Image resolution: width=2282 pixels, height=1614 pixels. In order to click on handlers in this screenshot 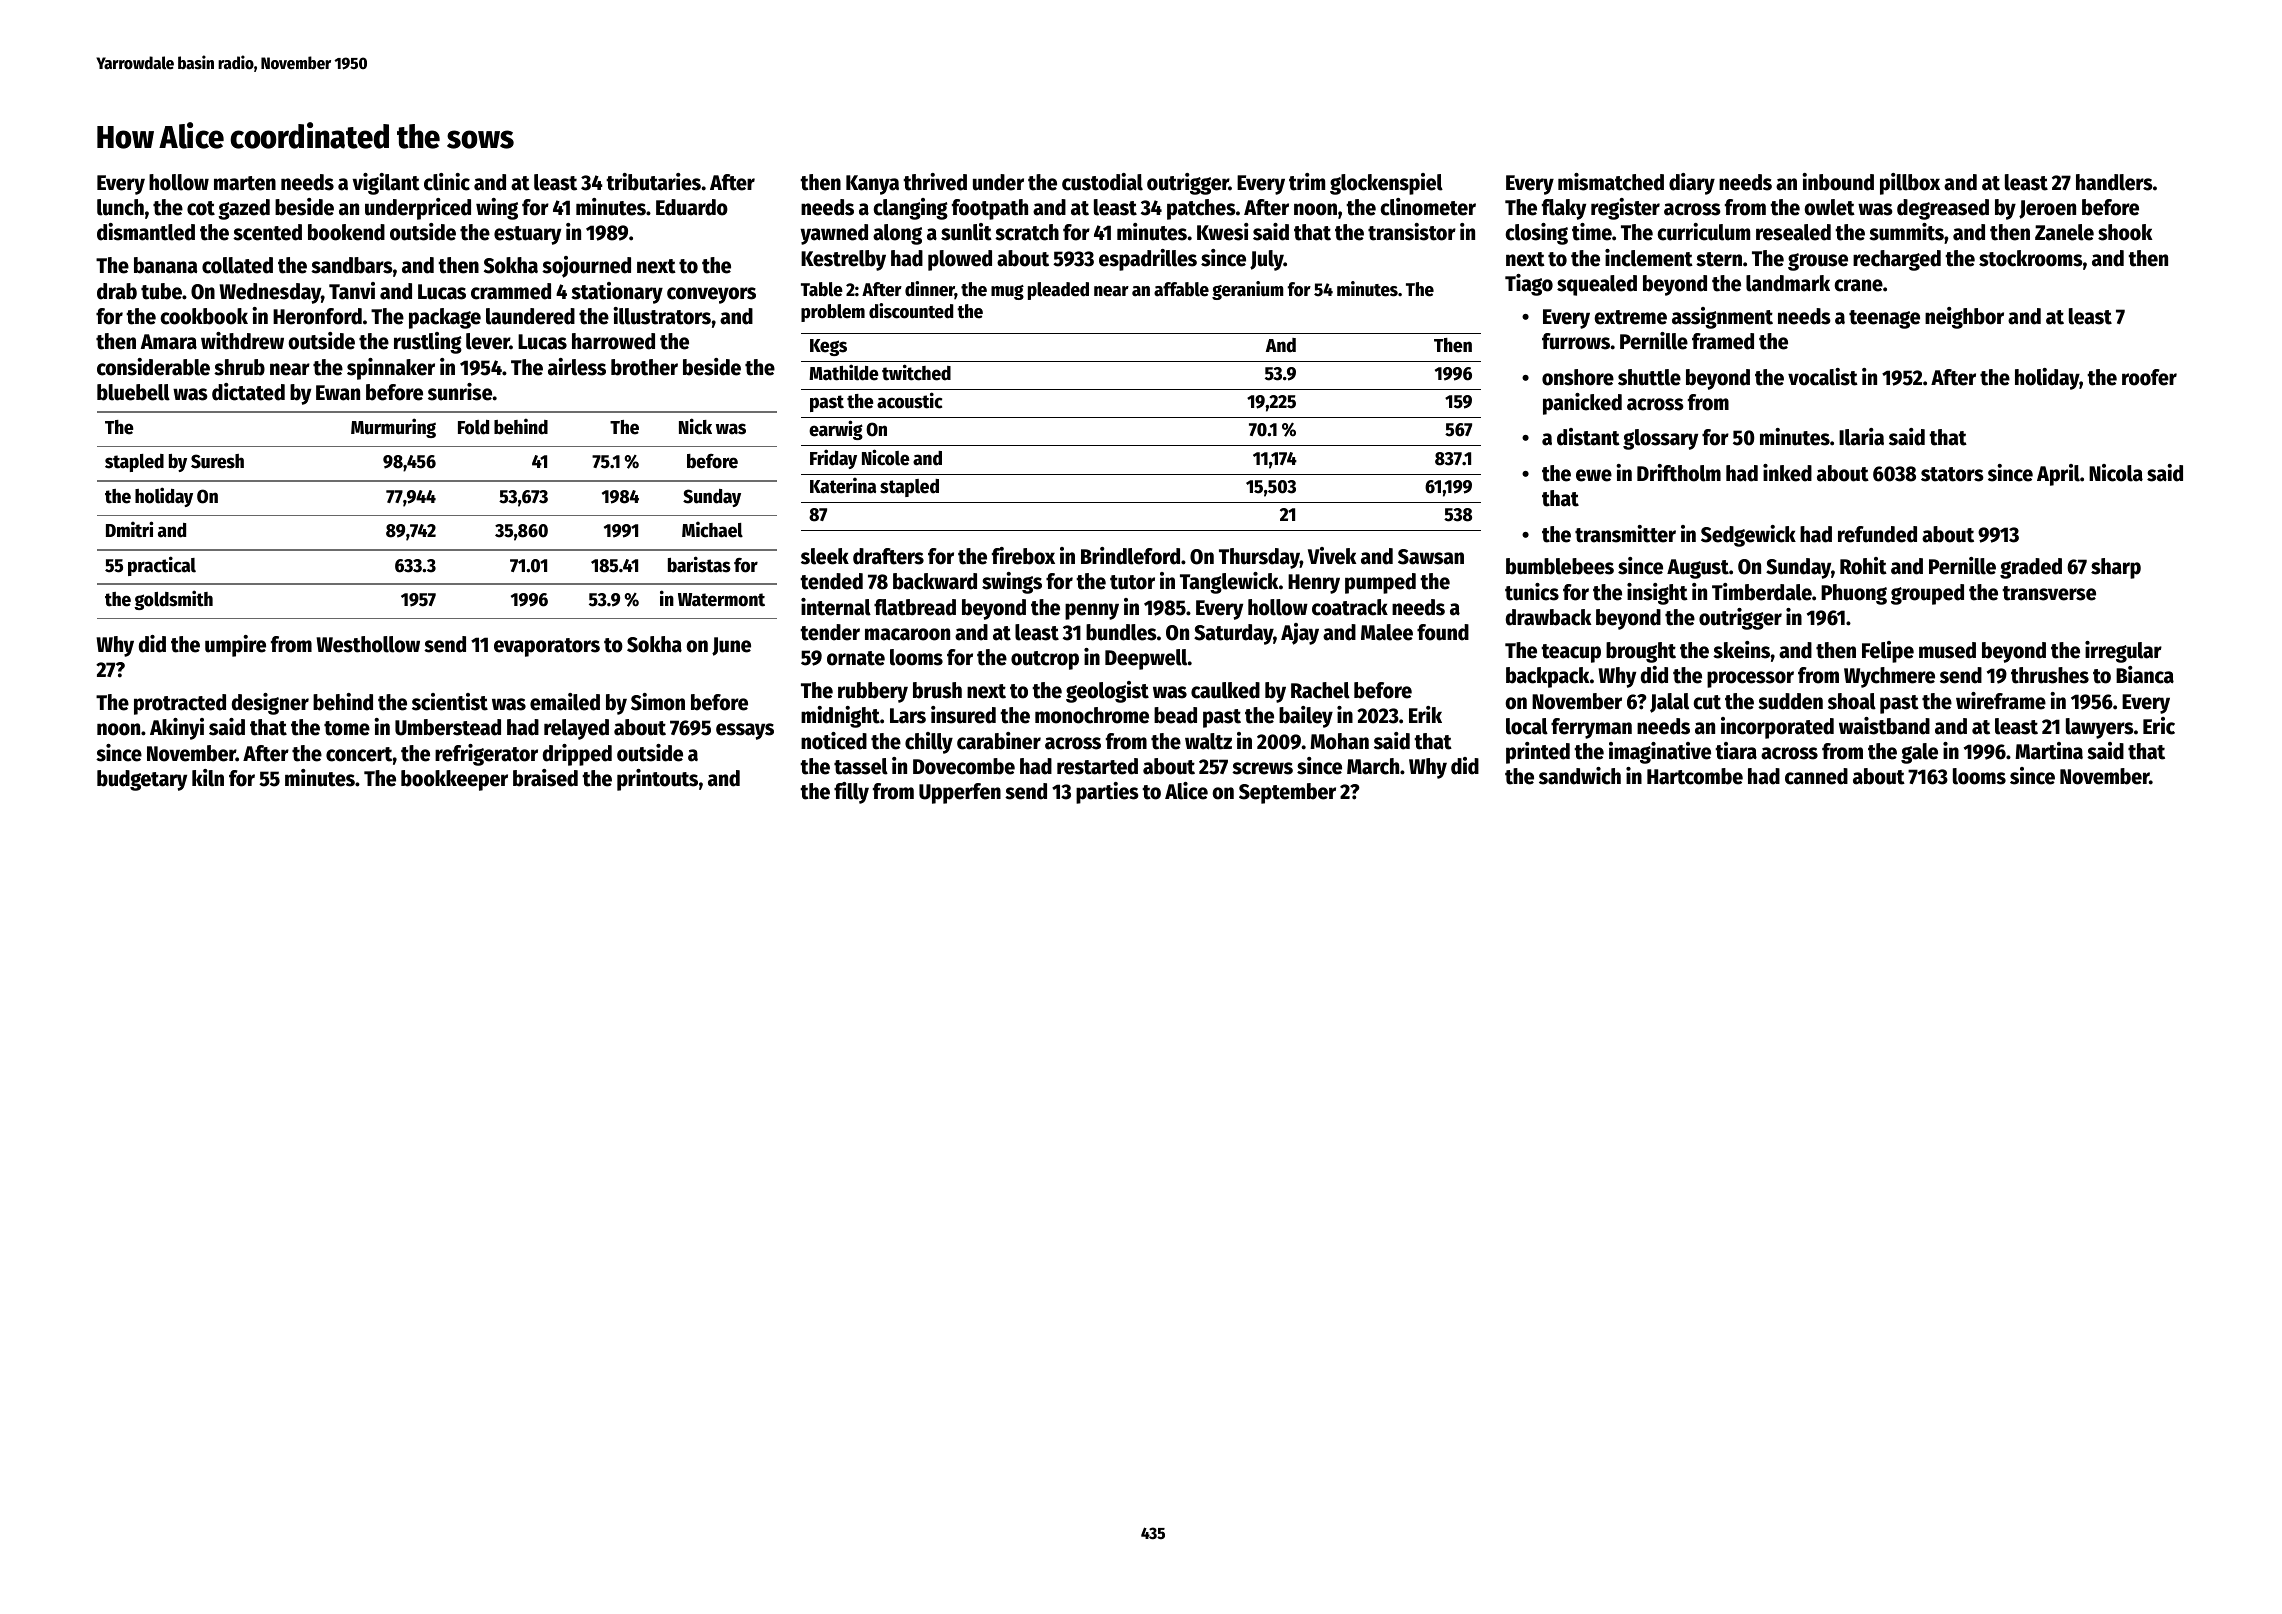, I will do `click(2114, 182)`.
